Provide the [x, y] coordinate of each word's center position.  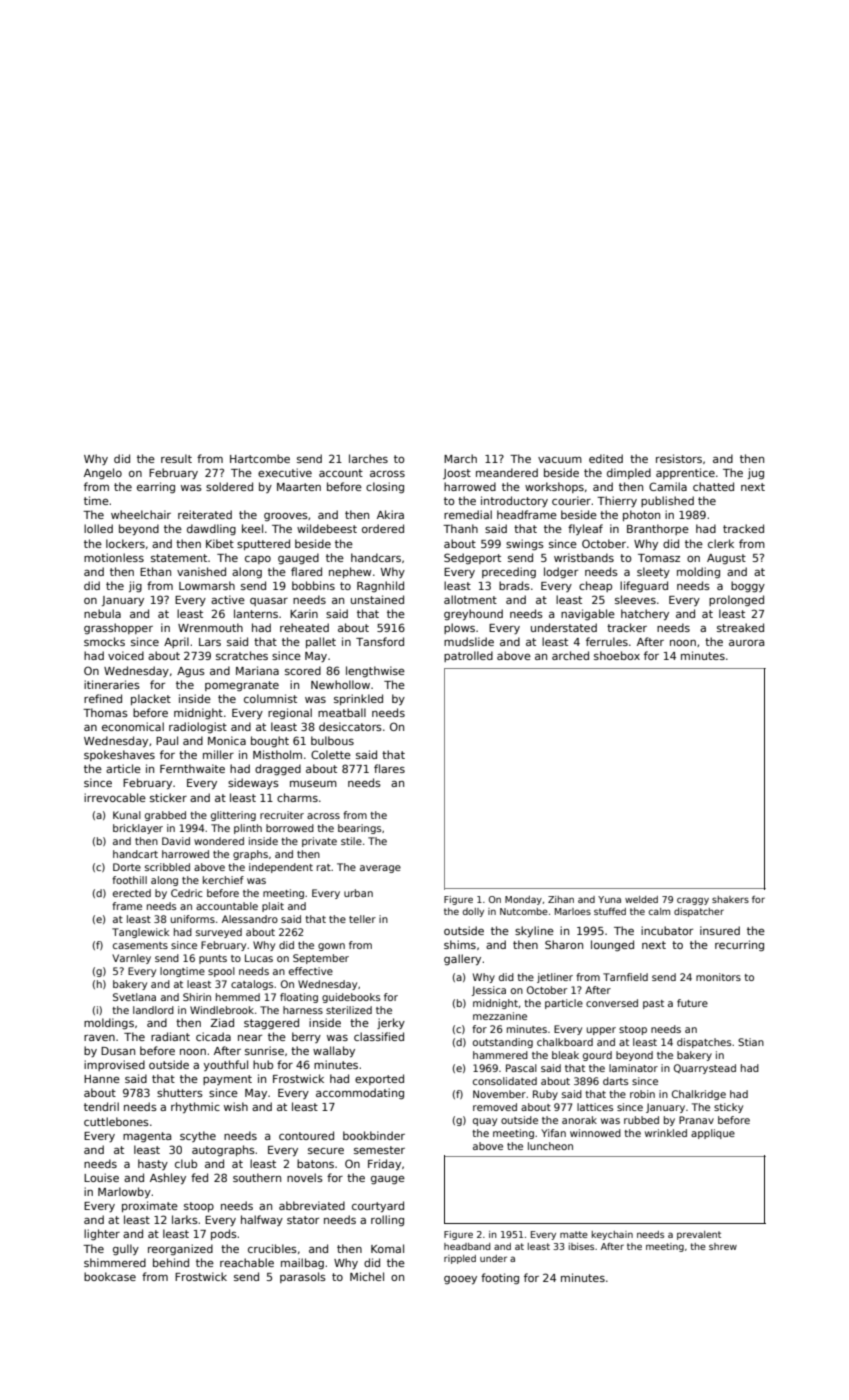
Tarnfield [625, 977]
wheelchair [141, 514]
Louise [101, 1177]
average [380, 869]
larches [368, 458]
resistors [679, 458]
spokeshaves [119, 755]
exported [379, 1079]
